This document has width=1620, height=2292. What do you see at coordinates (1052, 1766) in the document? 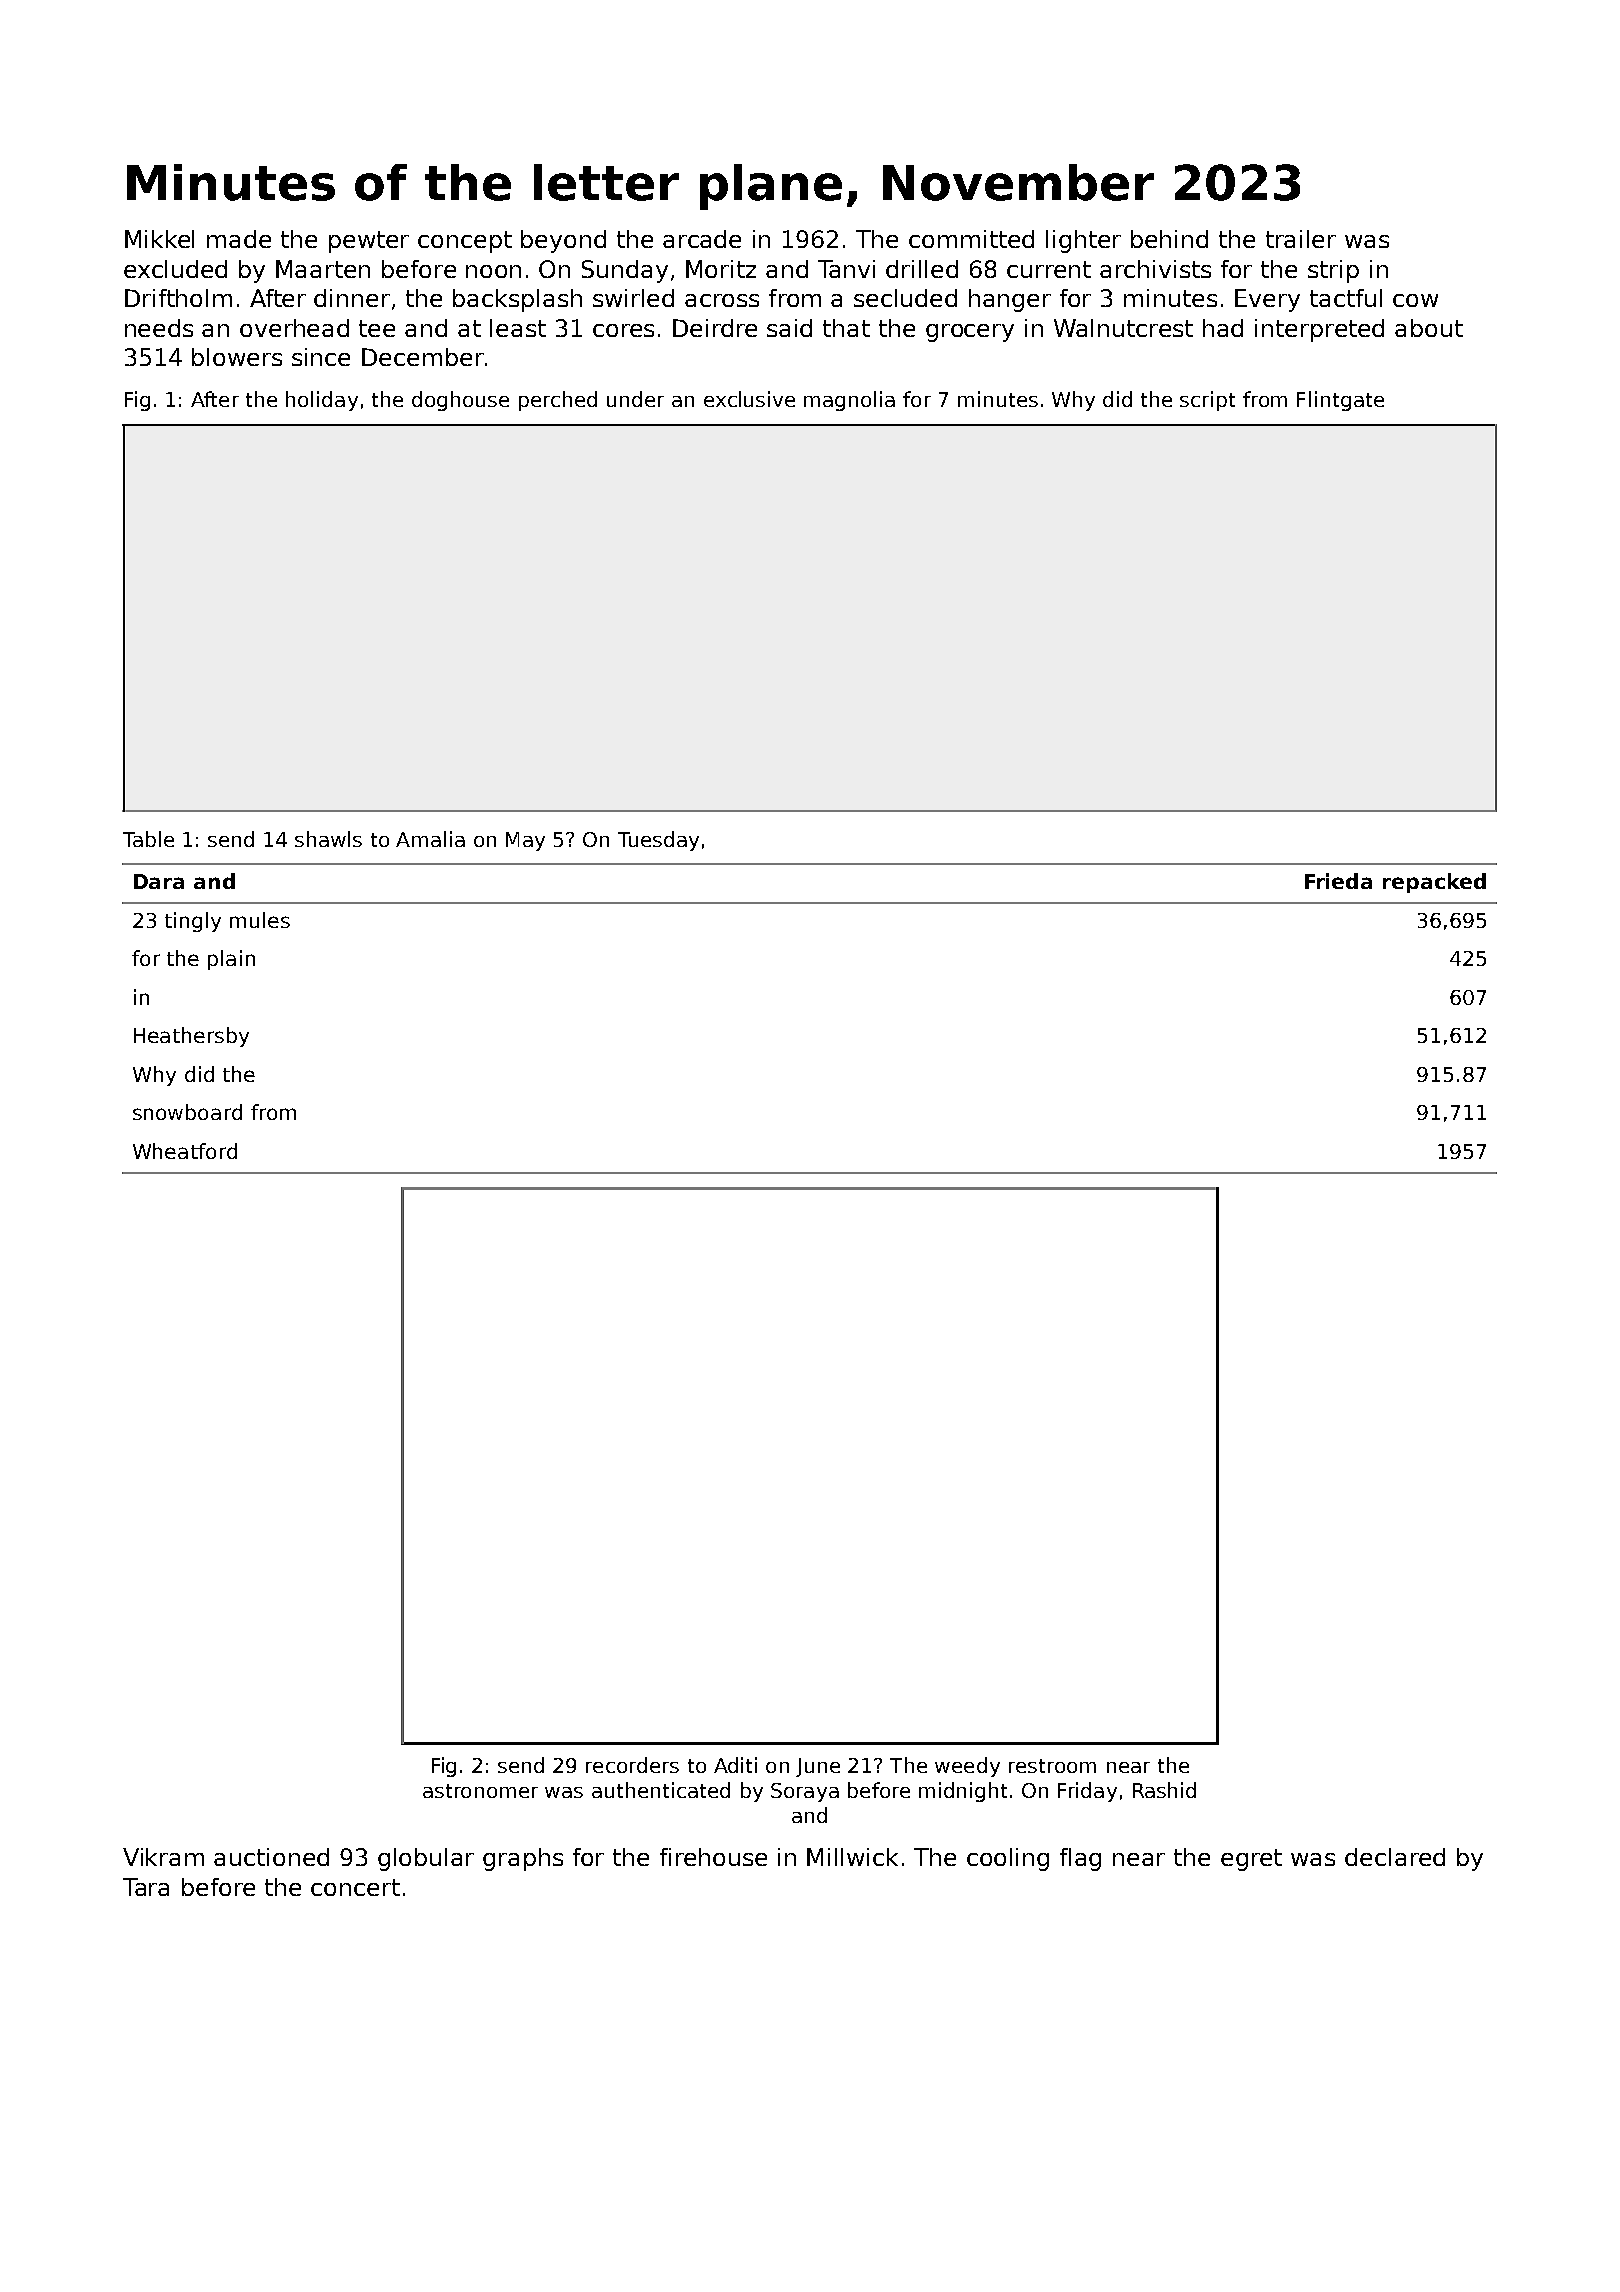
I see `restroom` at bounding box center [1052, 1766].
